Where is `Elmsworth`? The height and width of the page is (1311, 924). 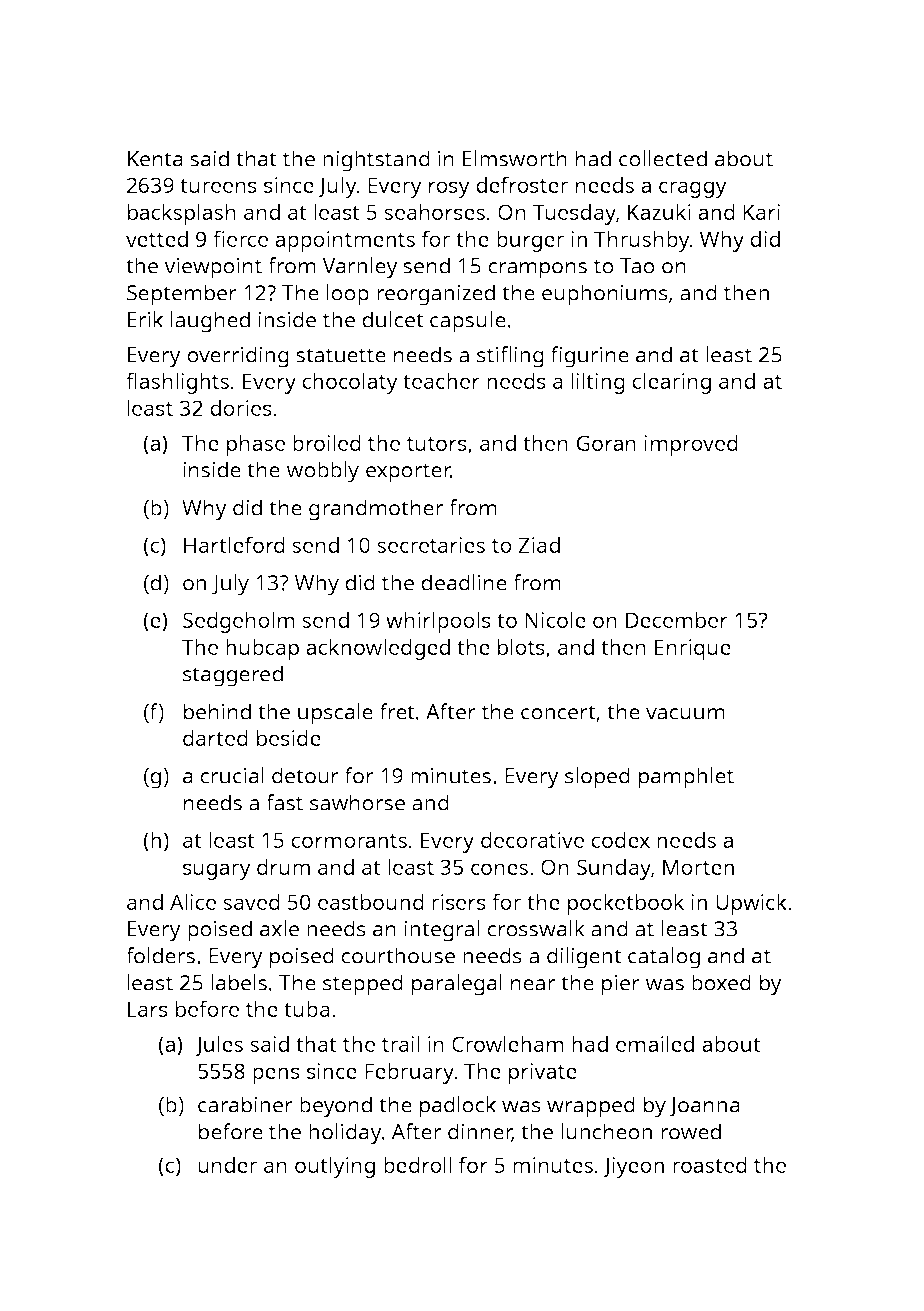
Elmsworth is located at coordinates (515, 158).
